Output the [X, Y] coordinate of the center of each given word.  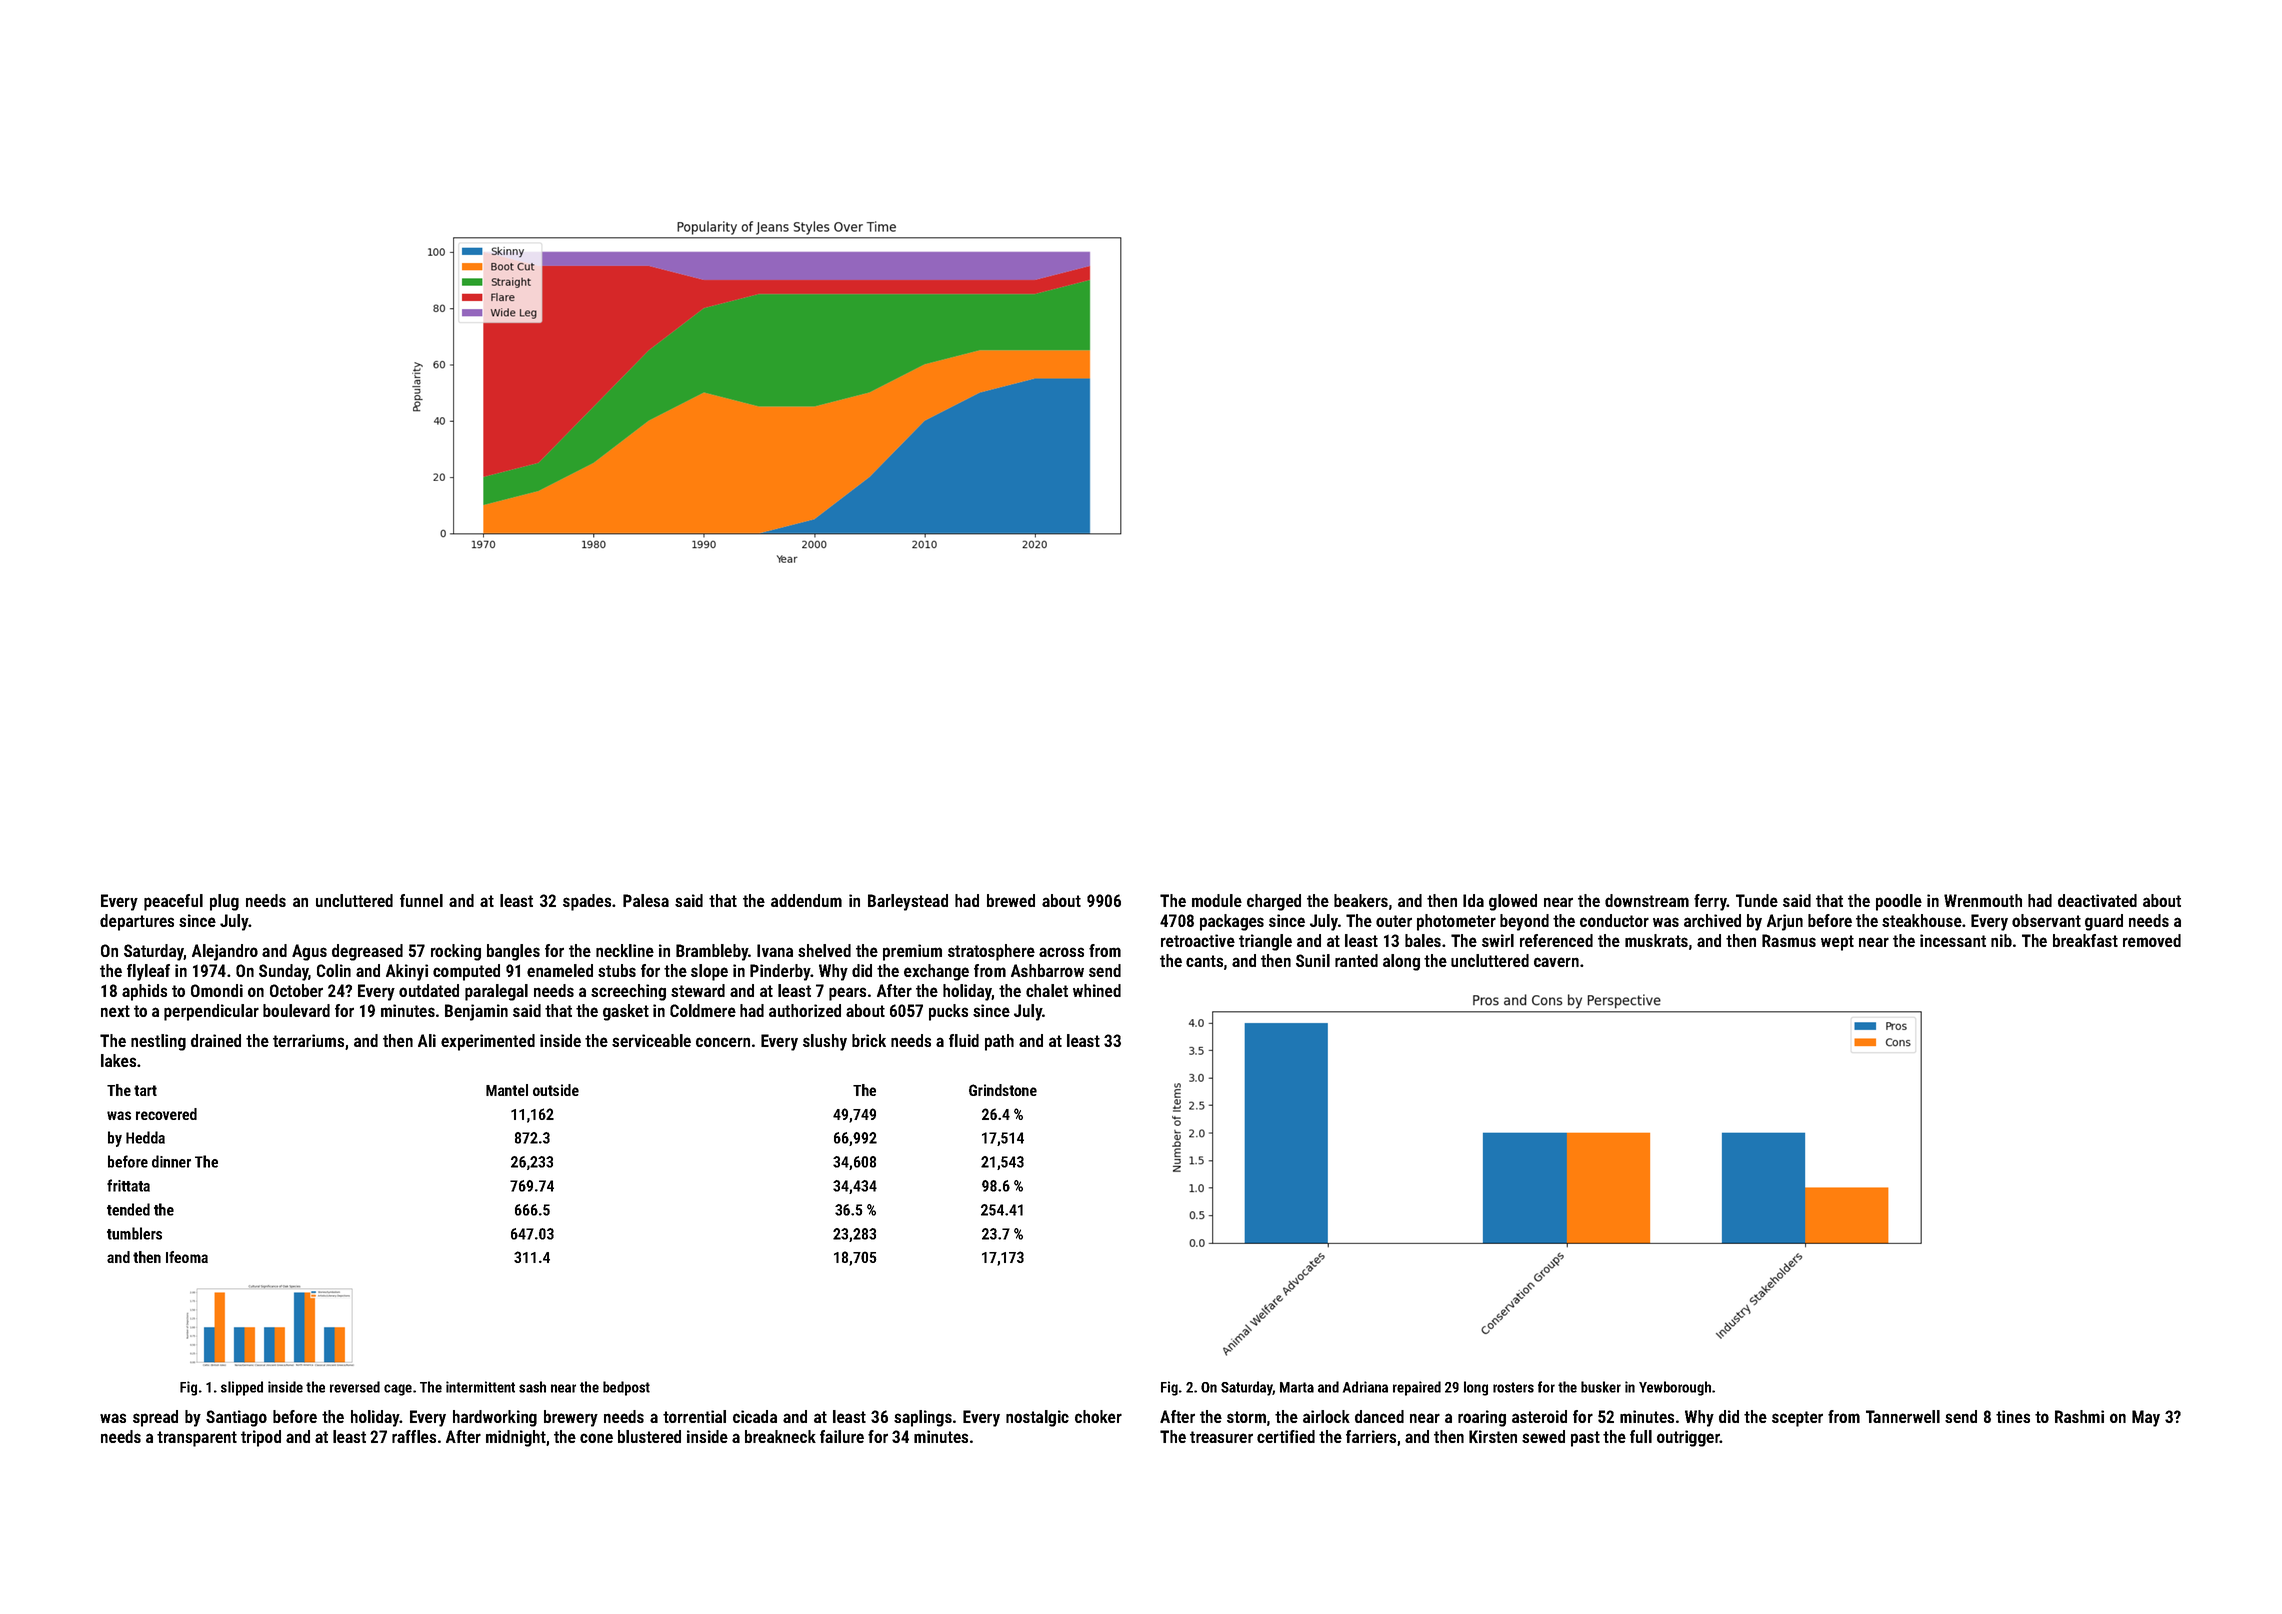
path [999, 1042]
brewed [1011, 900]
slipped [242, 1388]
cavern [1556, 962]
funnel [421, 900]
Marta [1297, 1387]
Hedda [145, 1137]
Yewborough [1675, 1388]
